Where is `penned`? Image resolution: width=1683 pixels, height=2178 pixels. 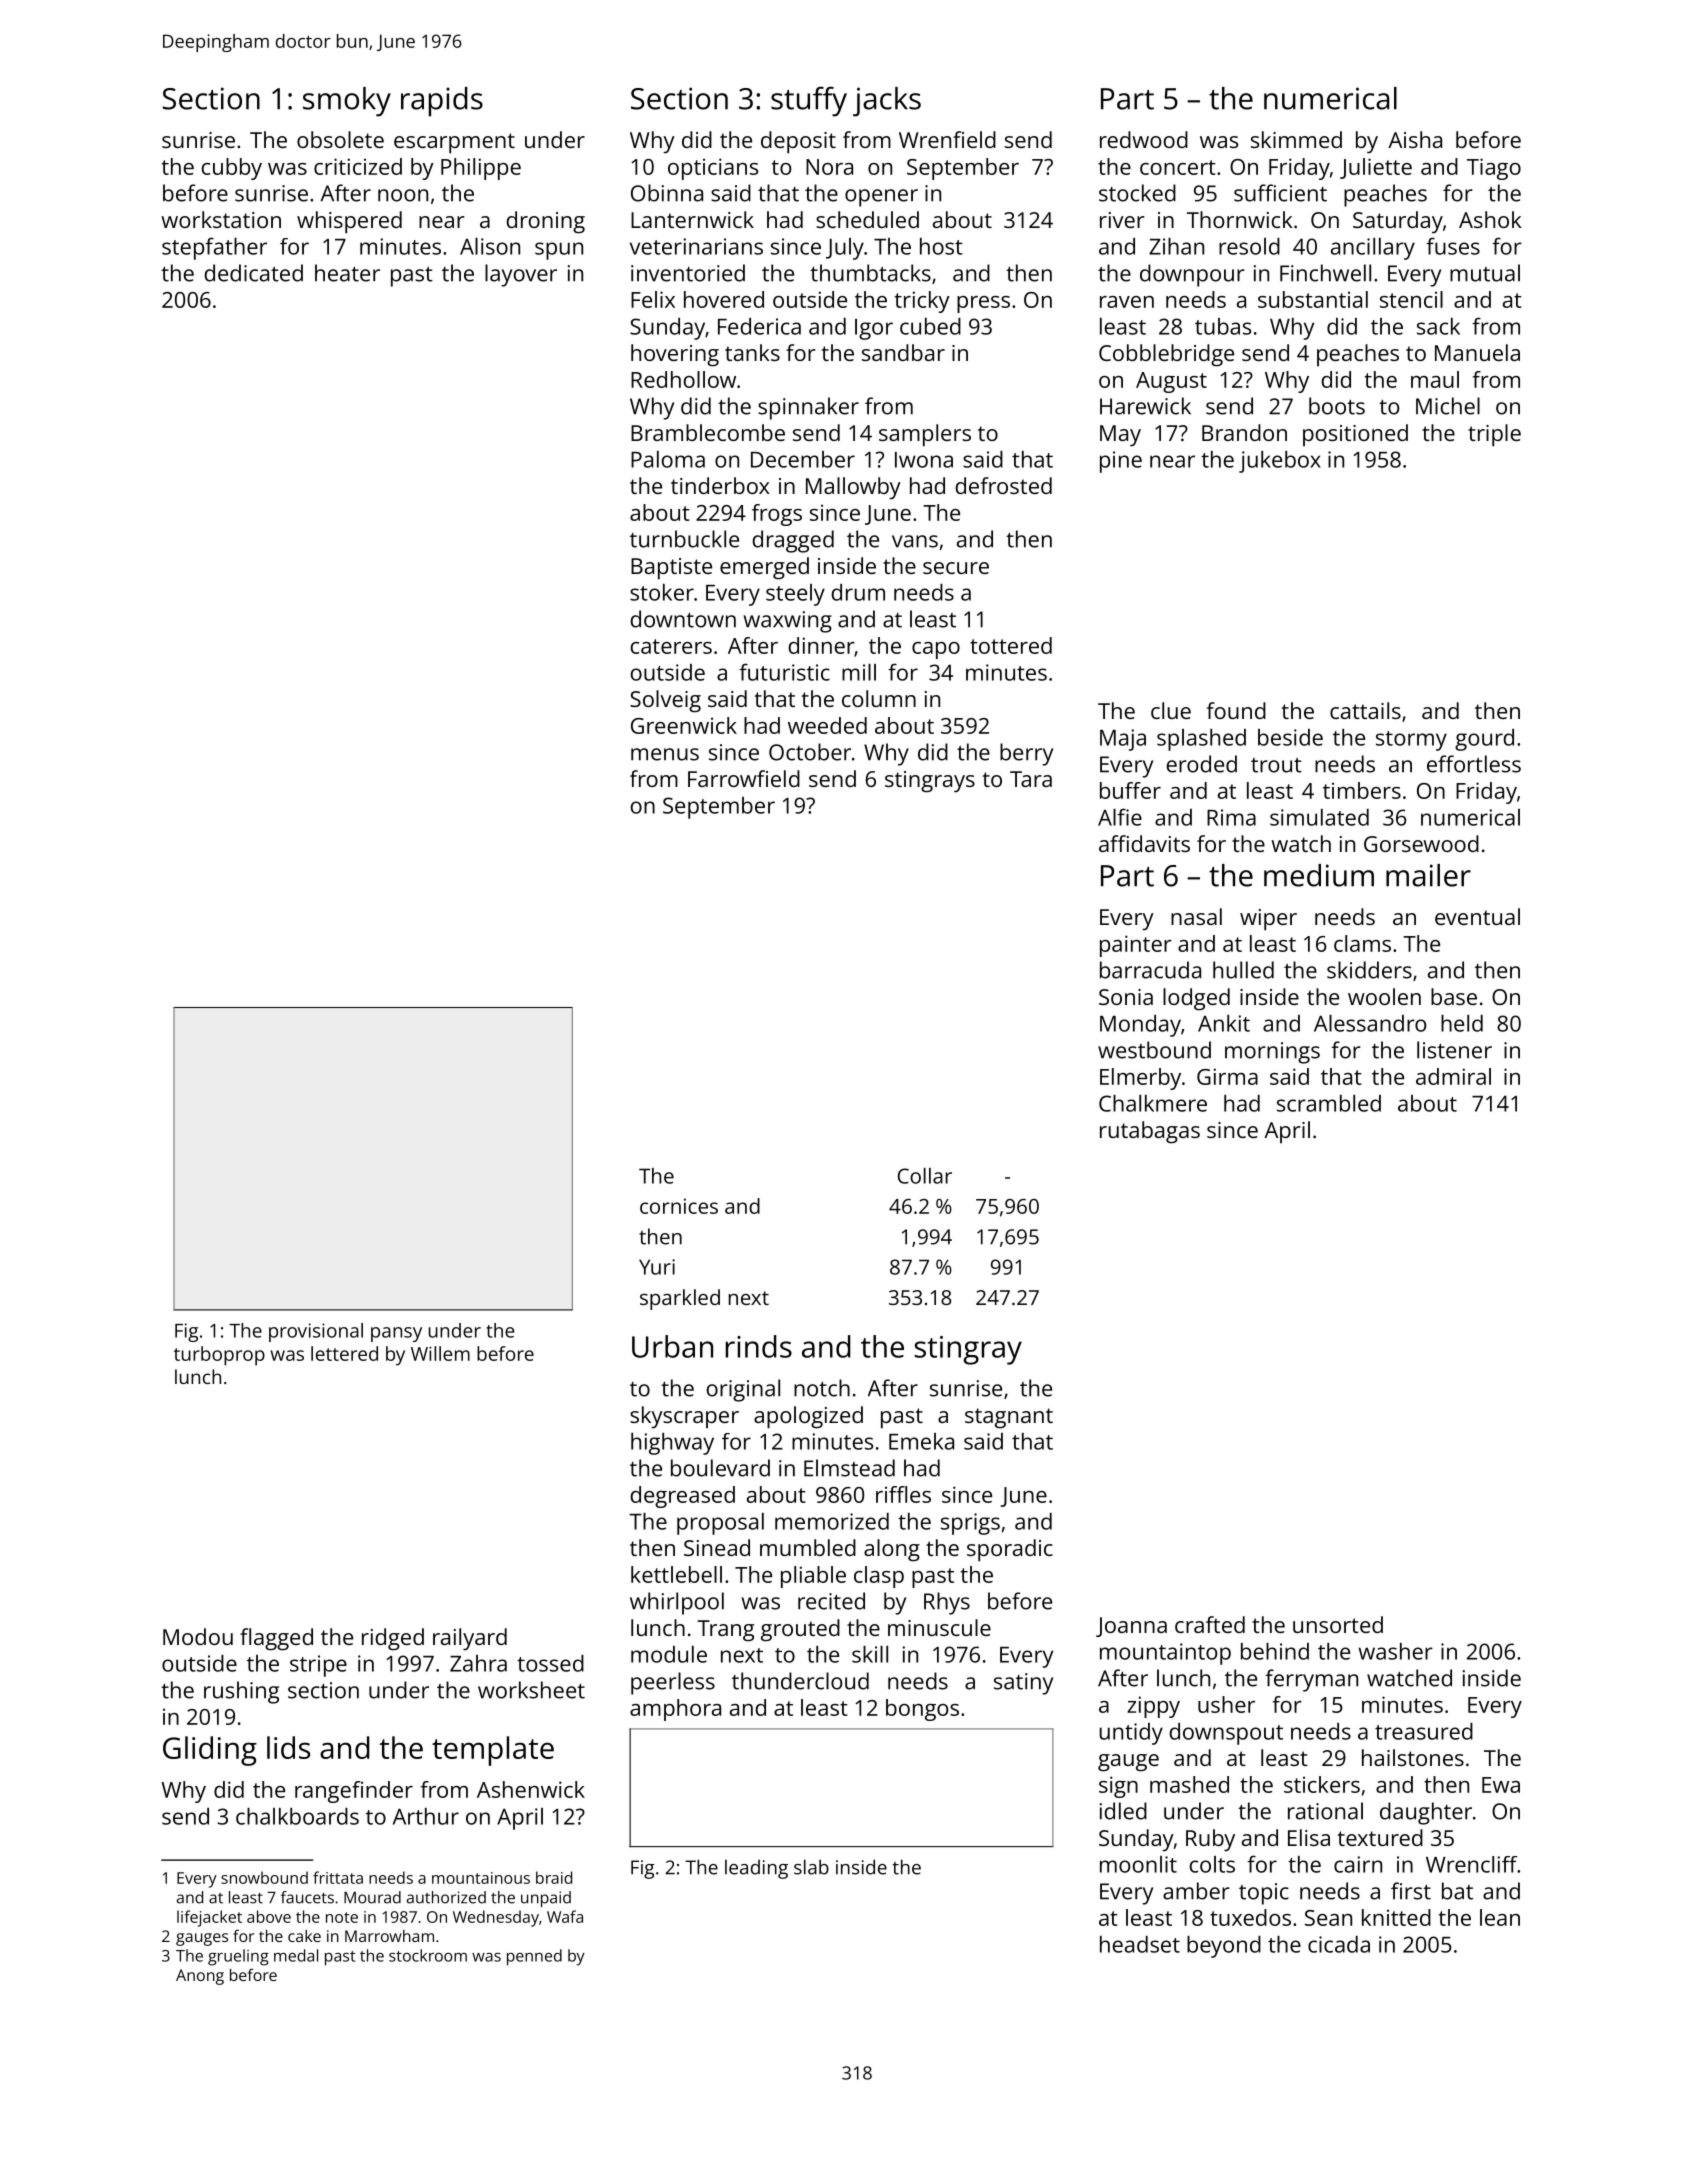
penned is located at coordinates (534, 1957).
